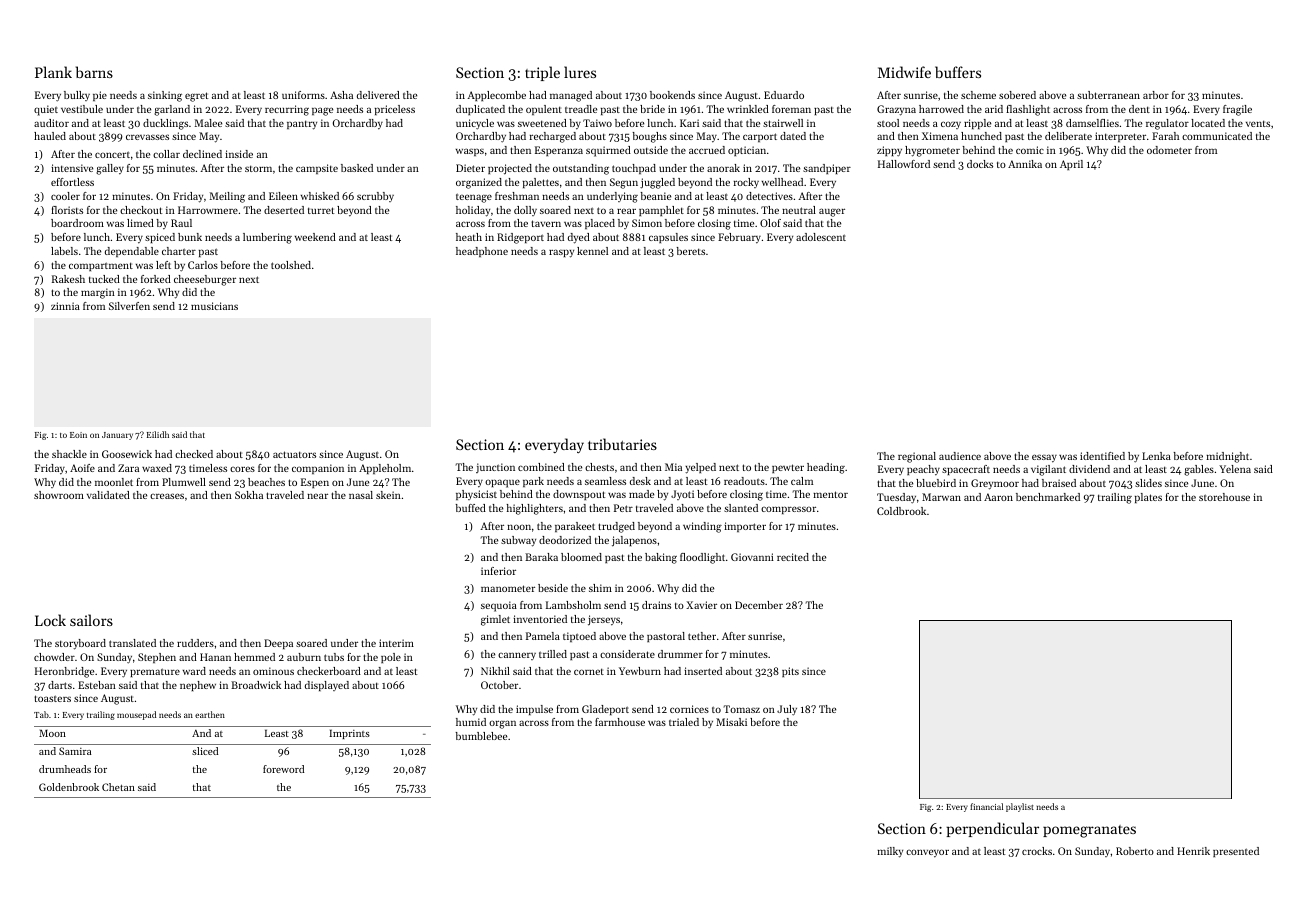 This screenshot has height=924, width=1308. What do you see at coordinates (69, 787) in the screenshot?
I see `Goldenbrook` at bounding box center [69, 787].
